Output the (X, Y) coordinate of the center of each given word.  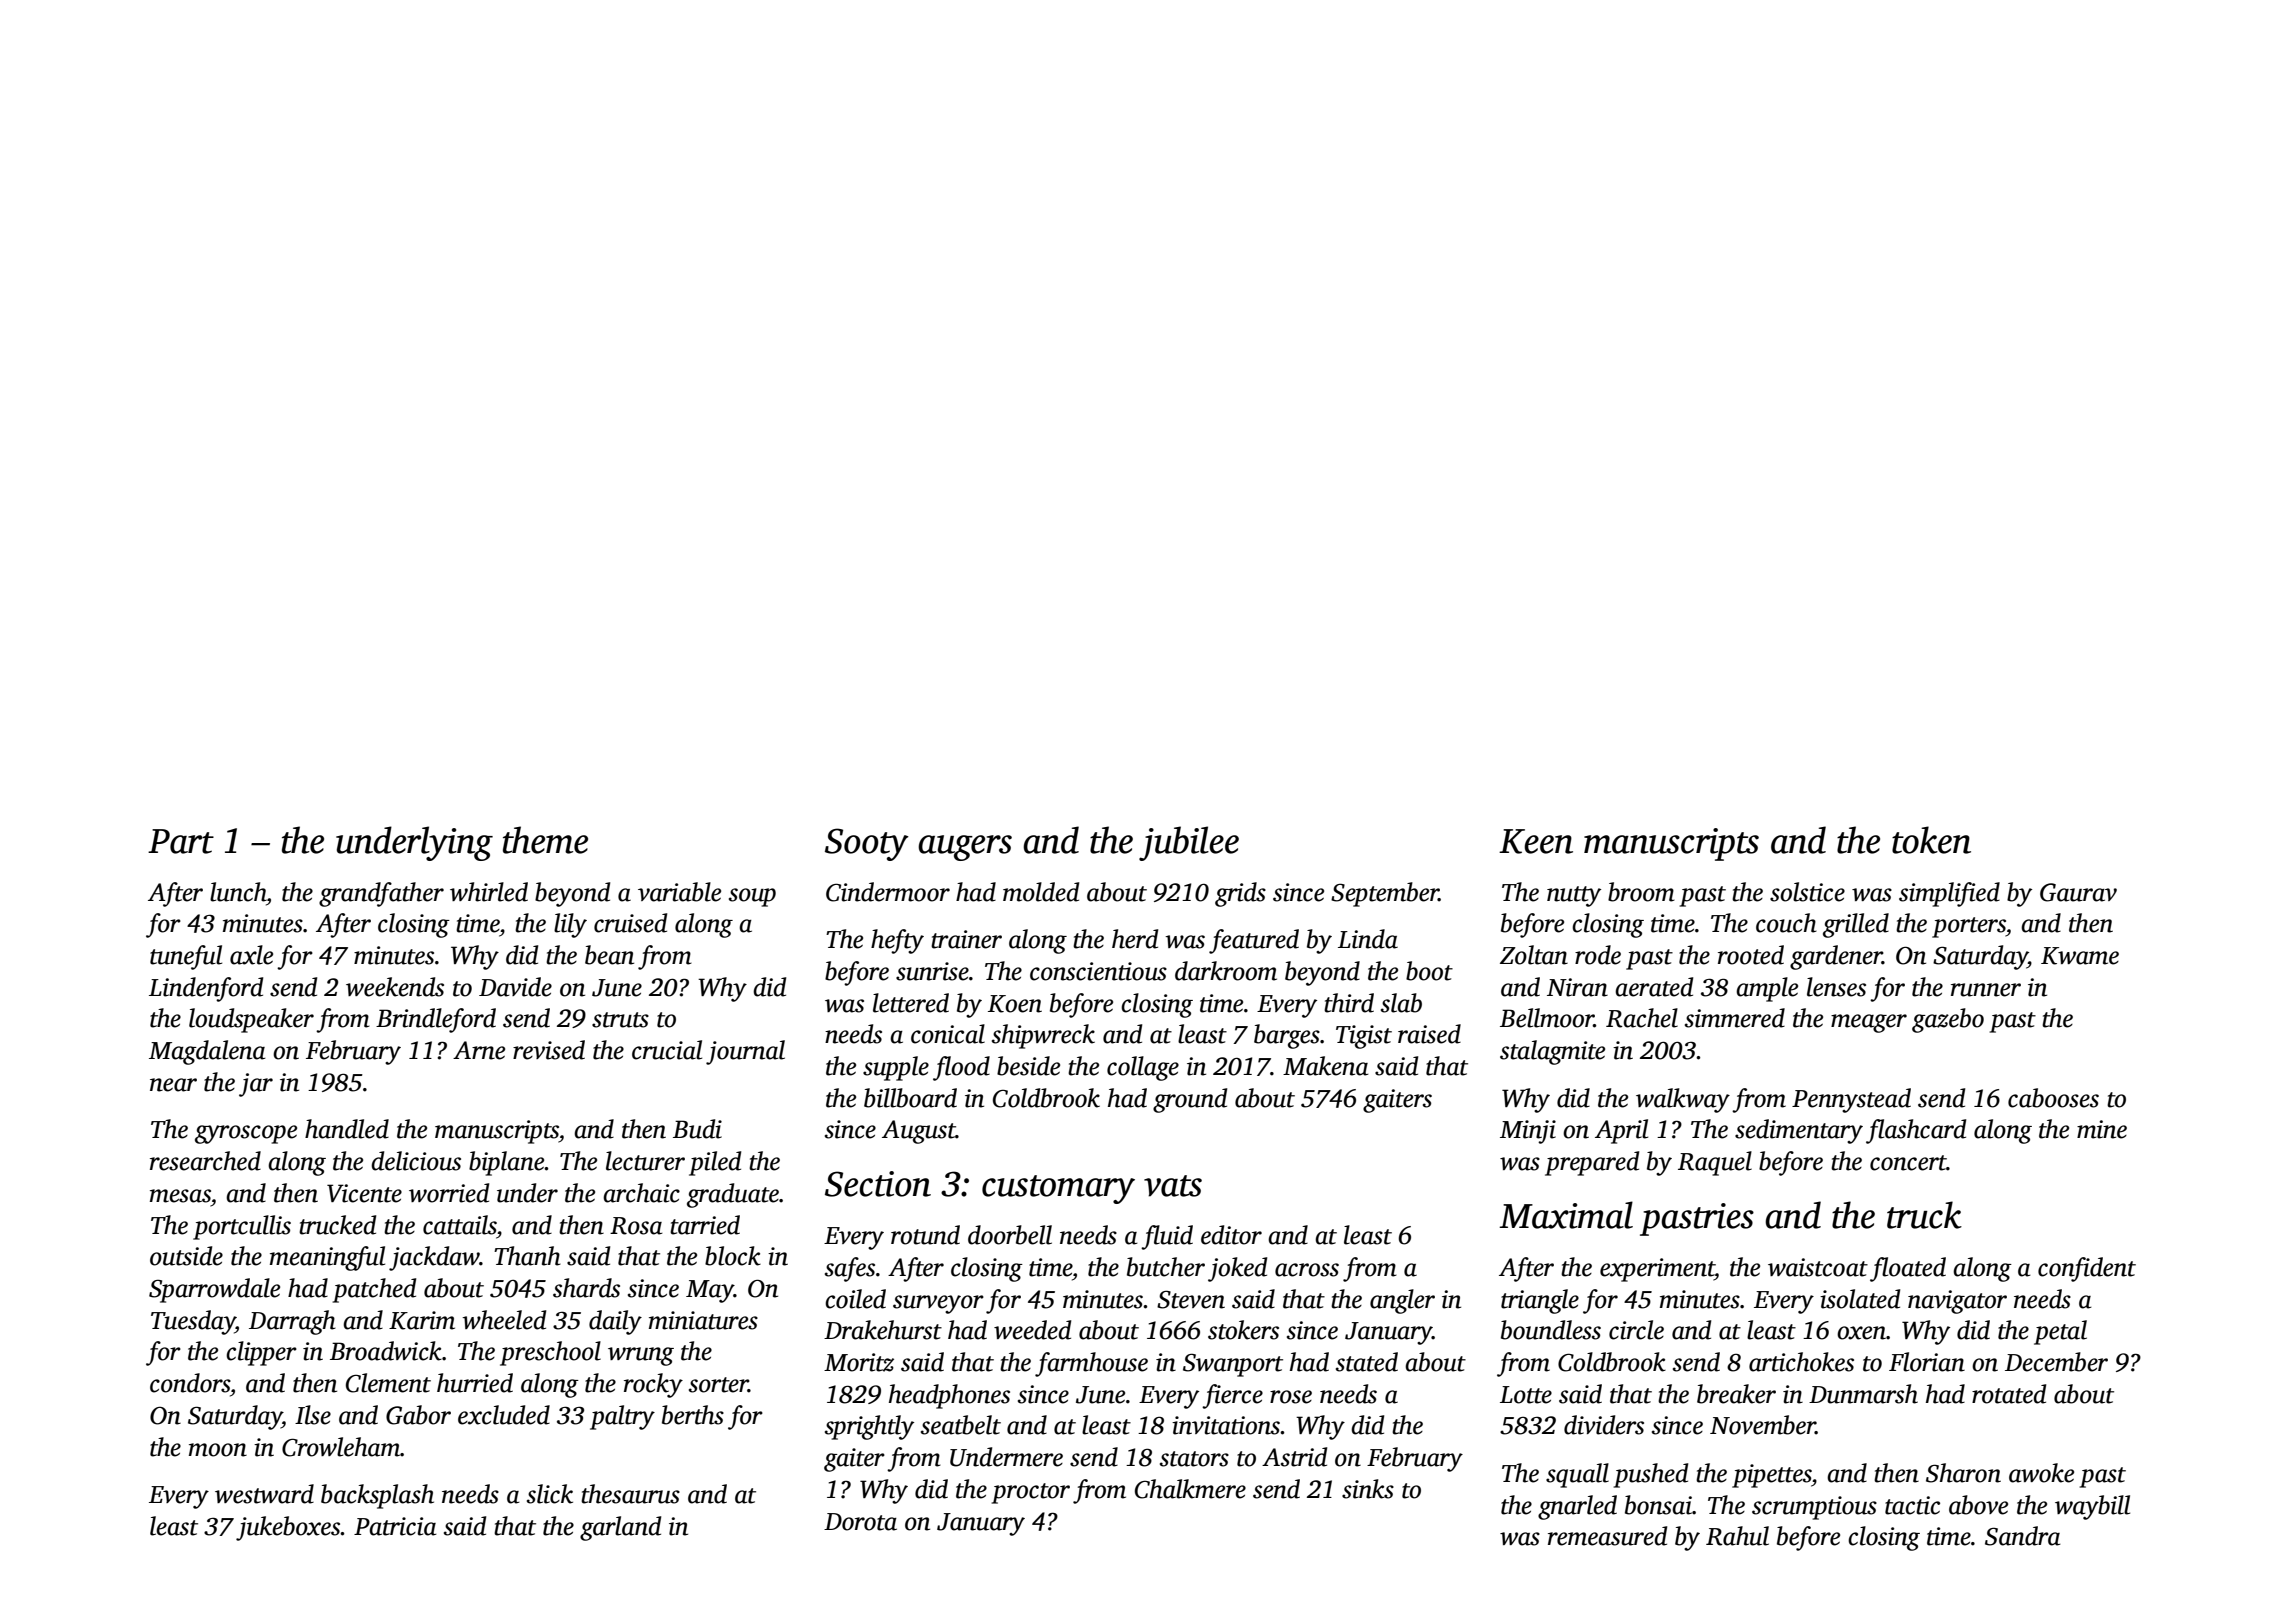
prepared (1592, 1163)
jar (256, 1085)
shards (586, 1288)
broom (1641, 892)
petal (2060, 1332)
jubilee (1189, 843)
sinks (1368, 1489)
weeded (1032, 1330)
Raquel (1715, 1163)
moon (218, 1450)
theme (545, 840)
